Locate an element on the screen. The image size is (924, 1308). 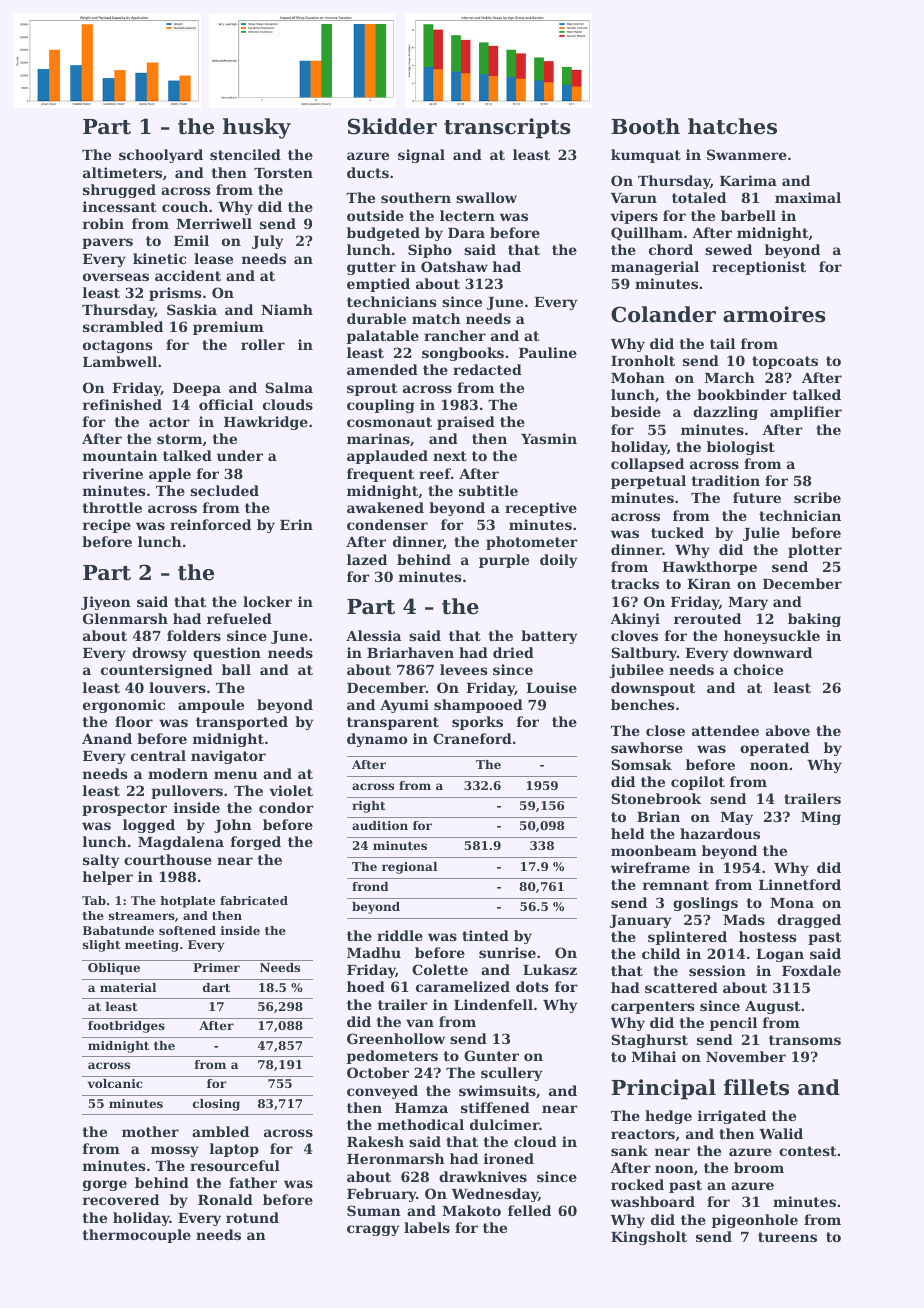
budgeted is located at coordinates (383, 234).
